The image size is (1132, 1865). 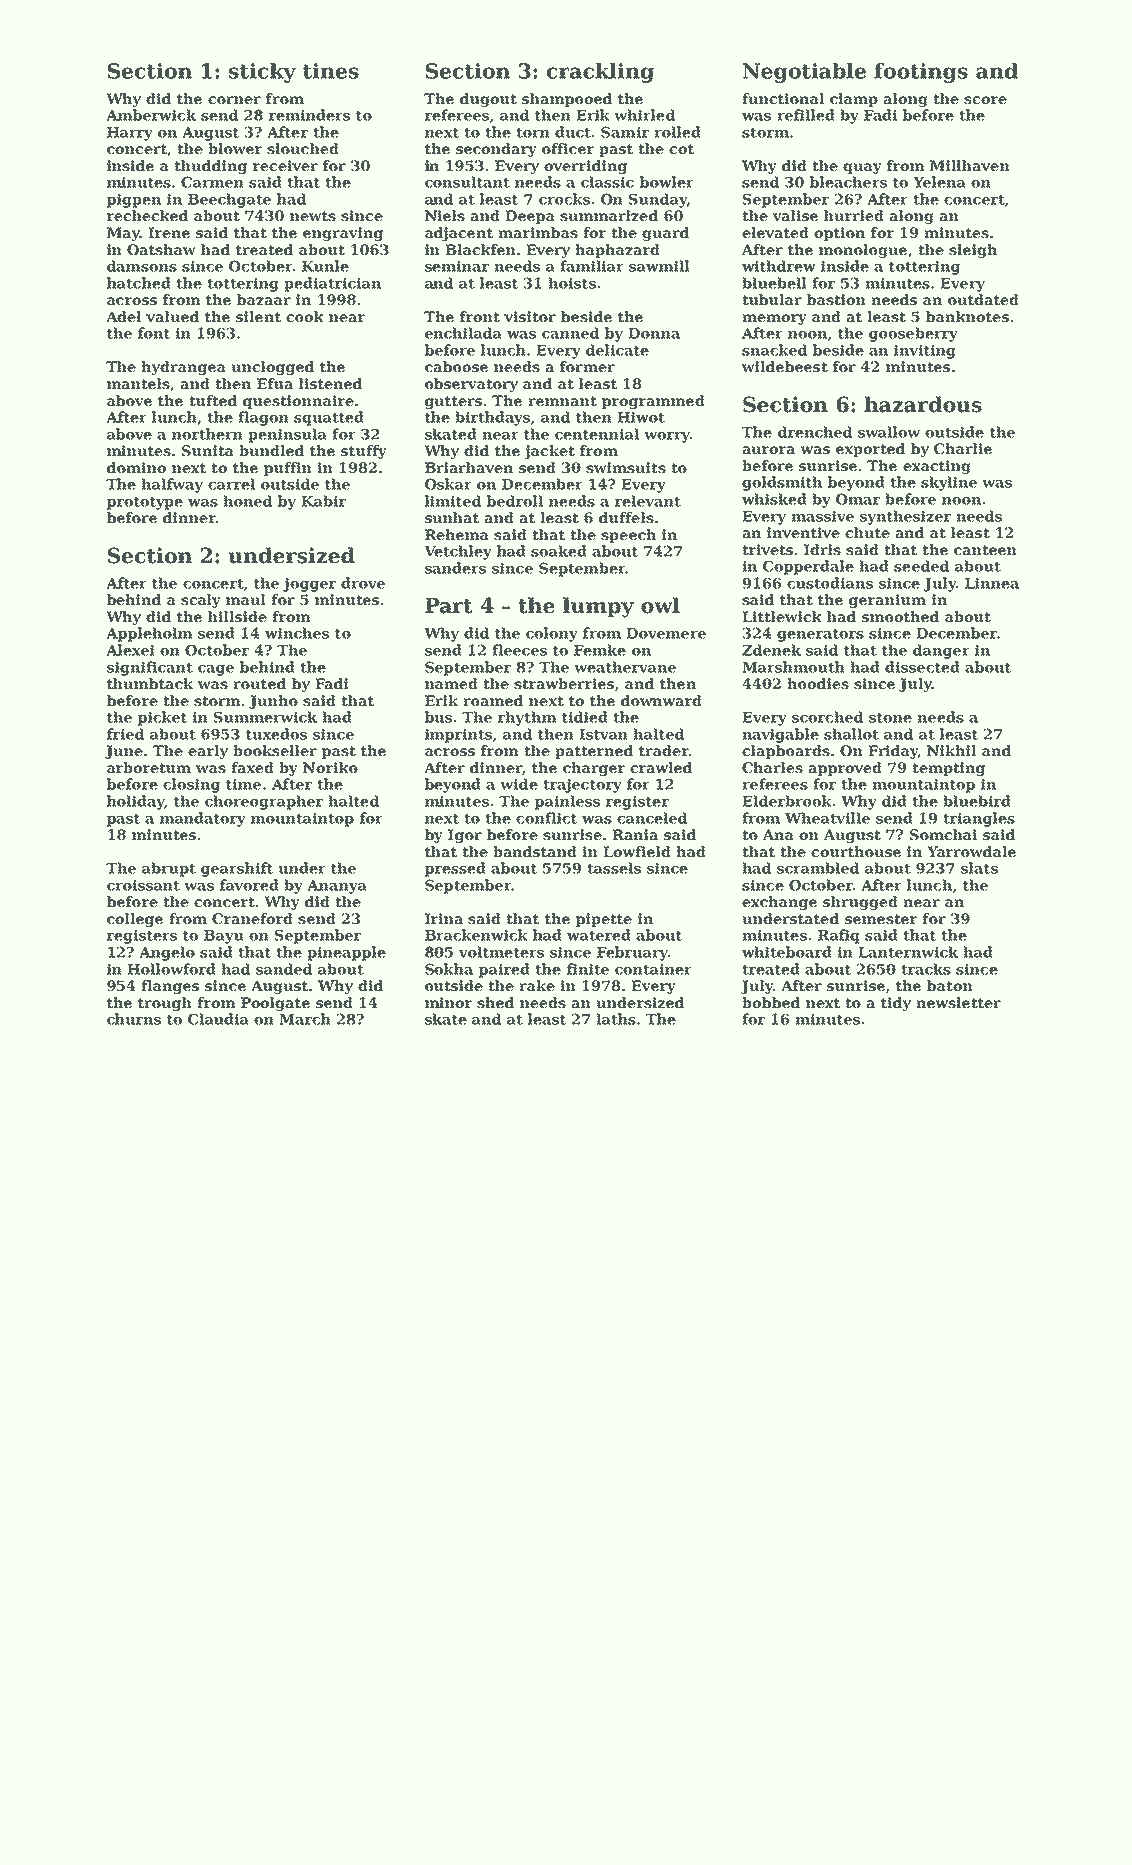 What do you see at coordinates (943, 834) in the document?
I see `Somchai` at bounding box center [943, 834].
